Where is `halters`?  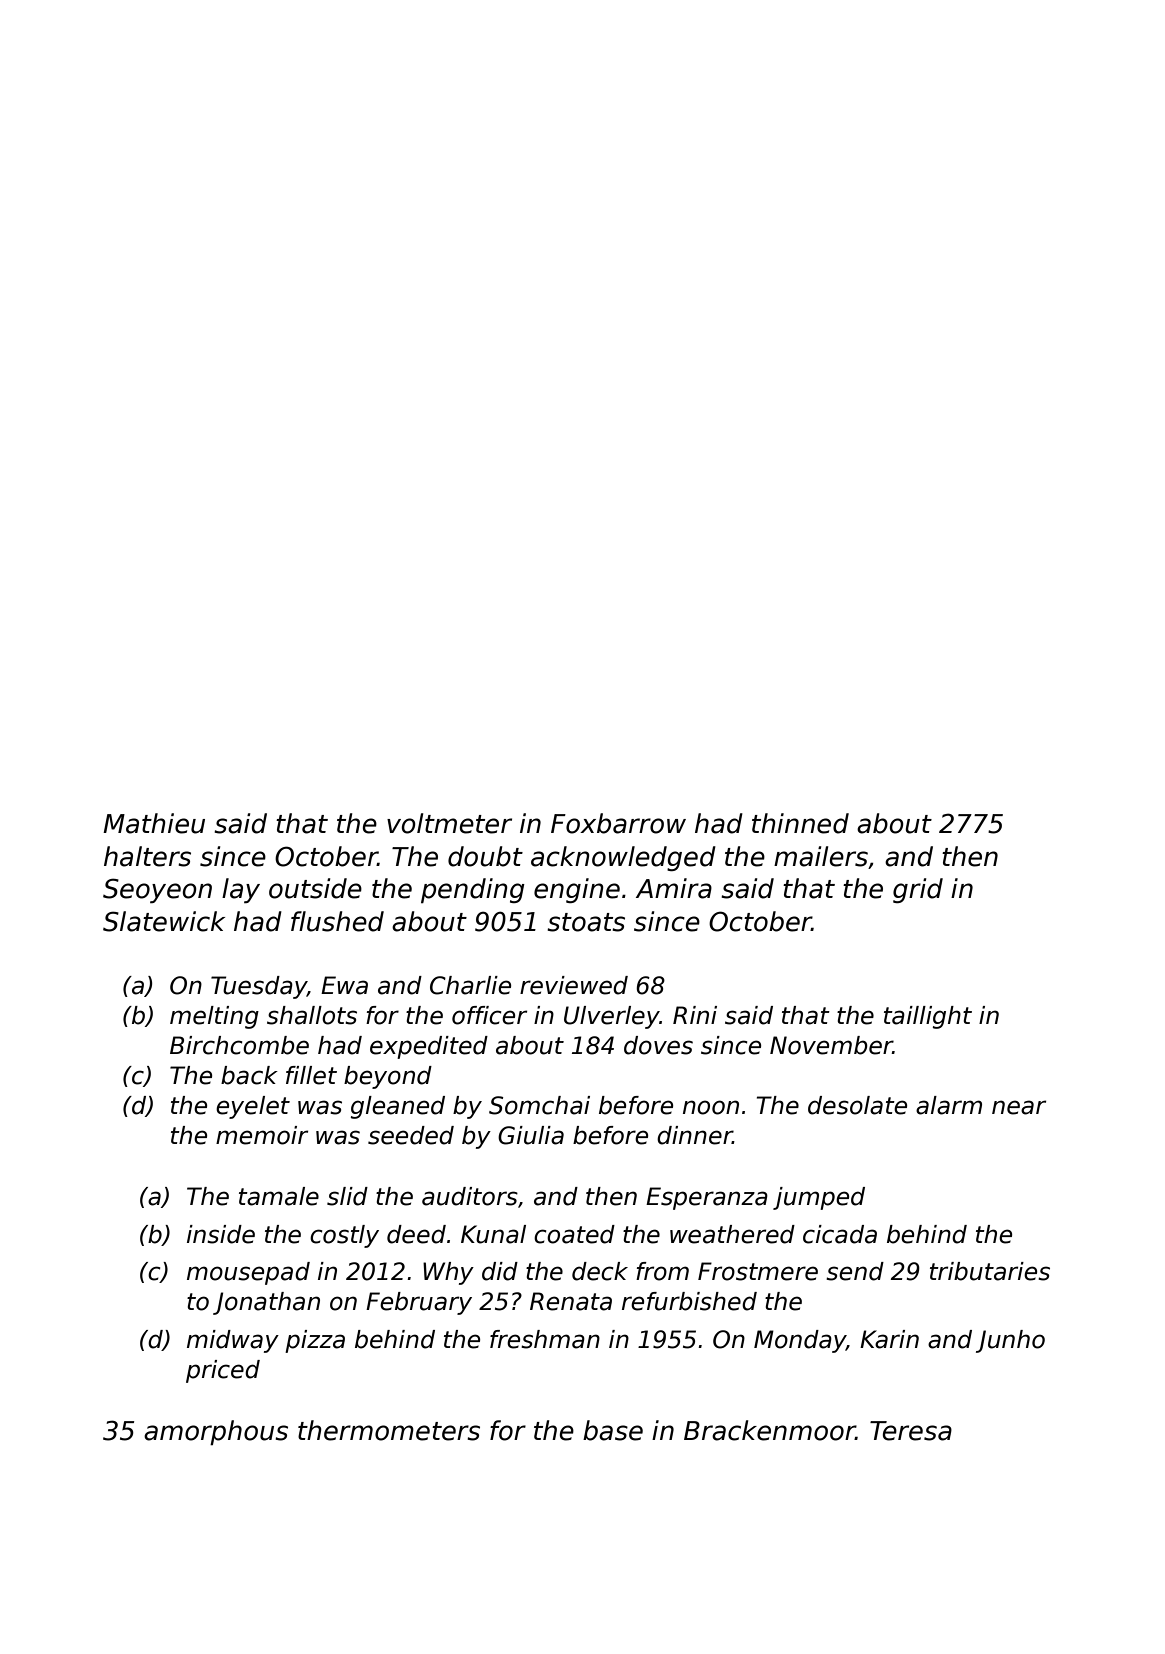 halters is located at coordinates (147, 856).
